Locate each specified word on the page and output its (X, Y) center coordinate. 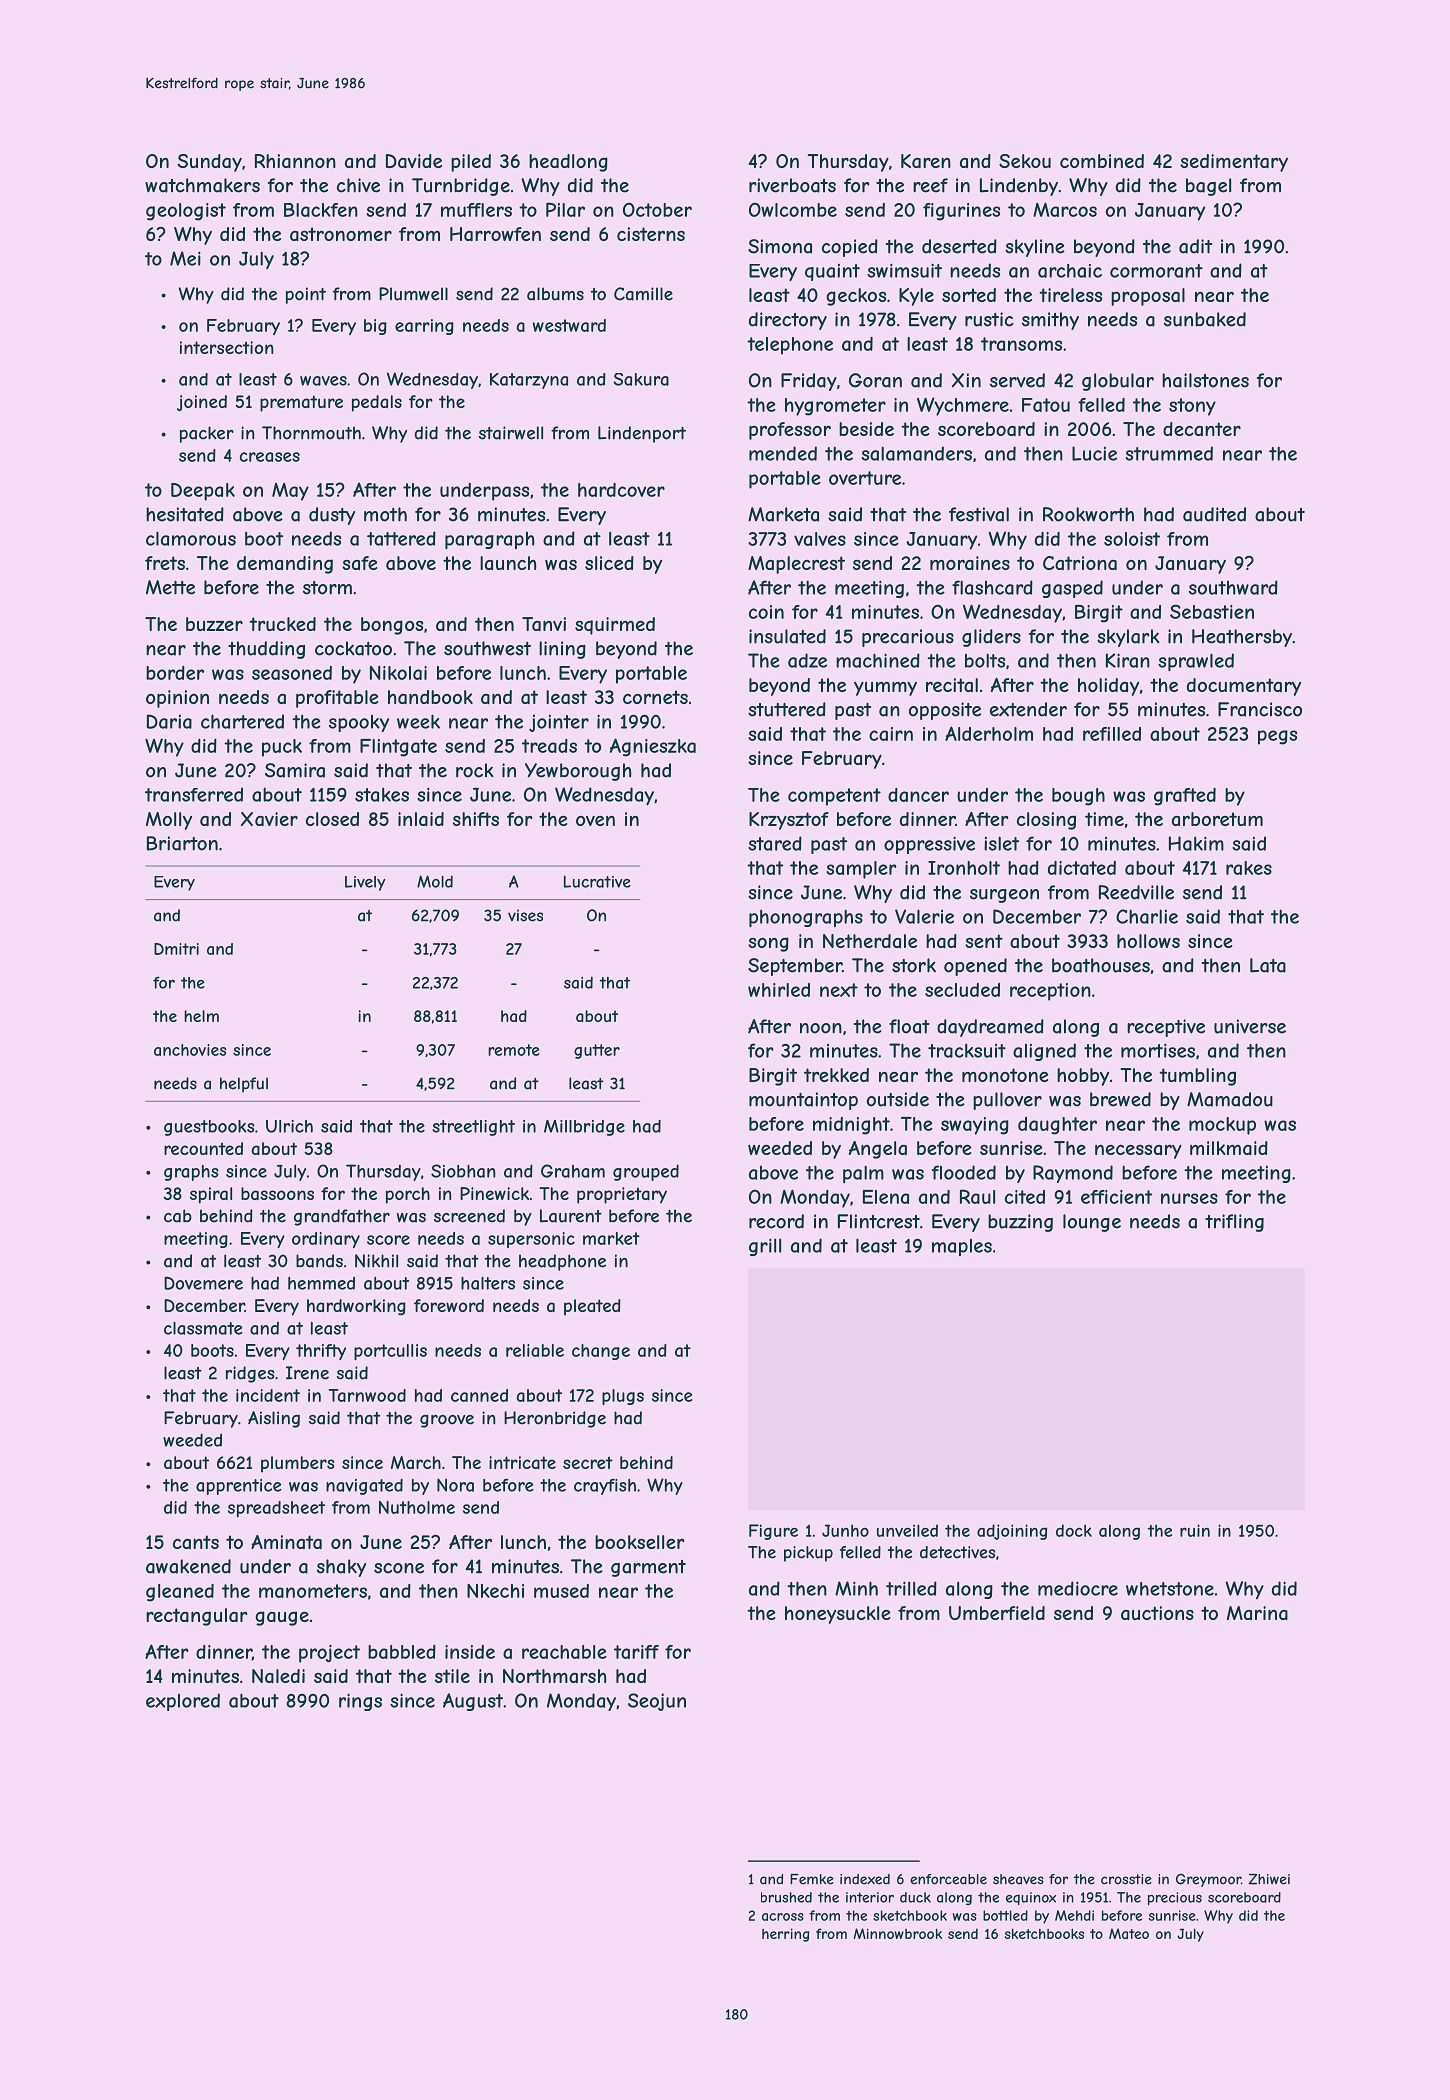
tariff (636, 1652)
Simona (780, 246)
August (473, 1702)
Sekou (1025, 161)
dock (1074, 1530)
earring (424, 327)
